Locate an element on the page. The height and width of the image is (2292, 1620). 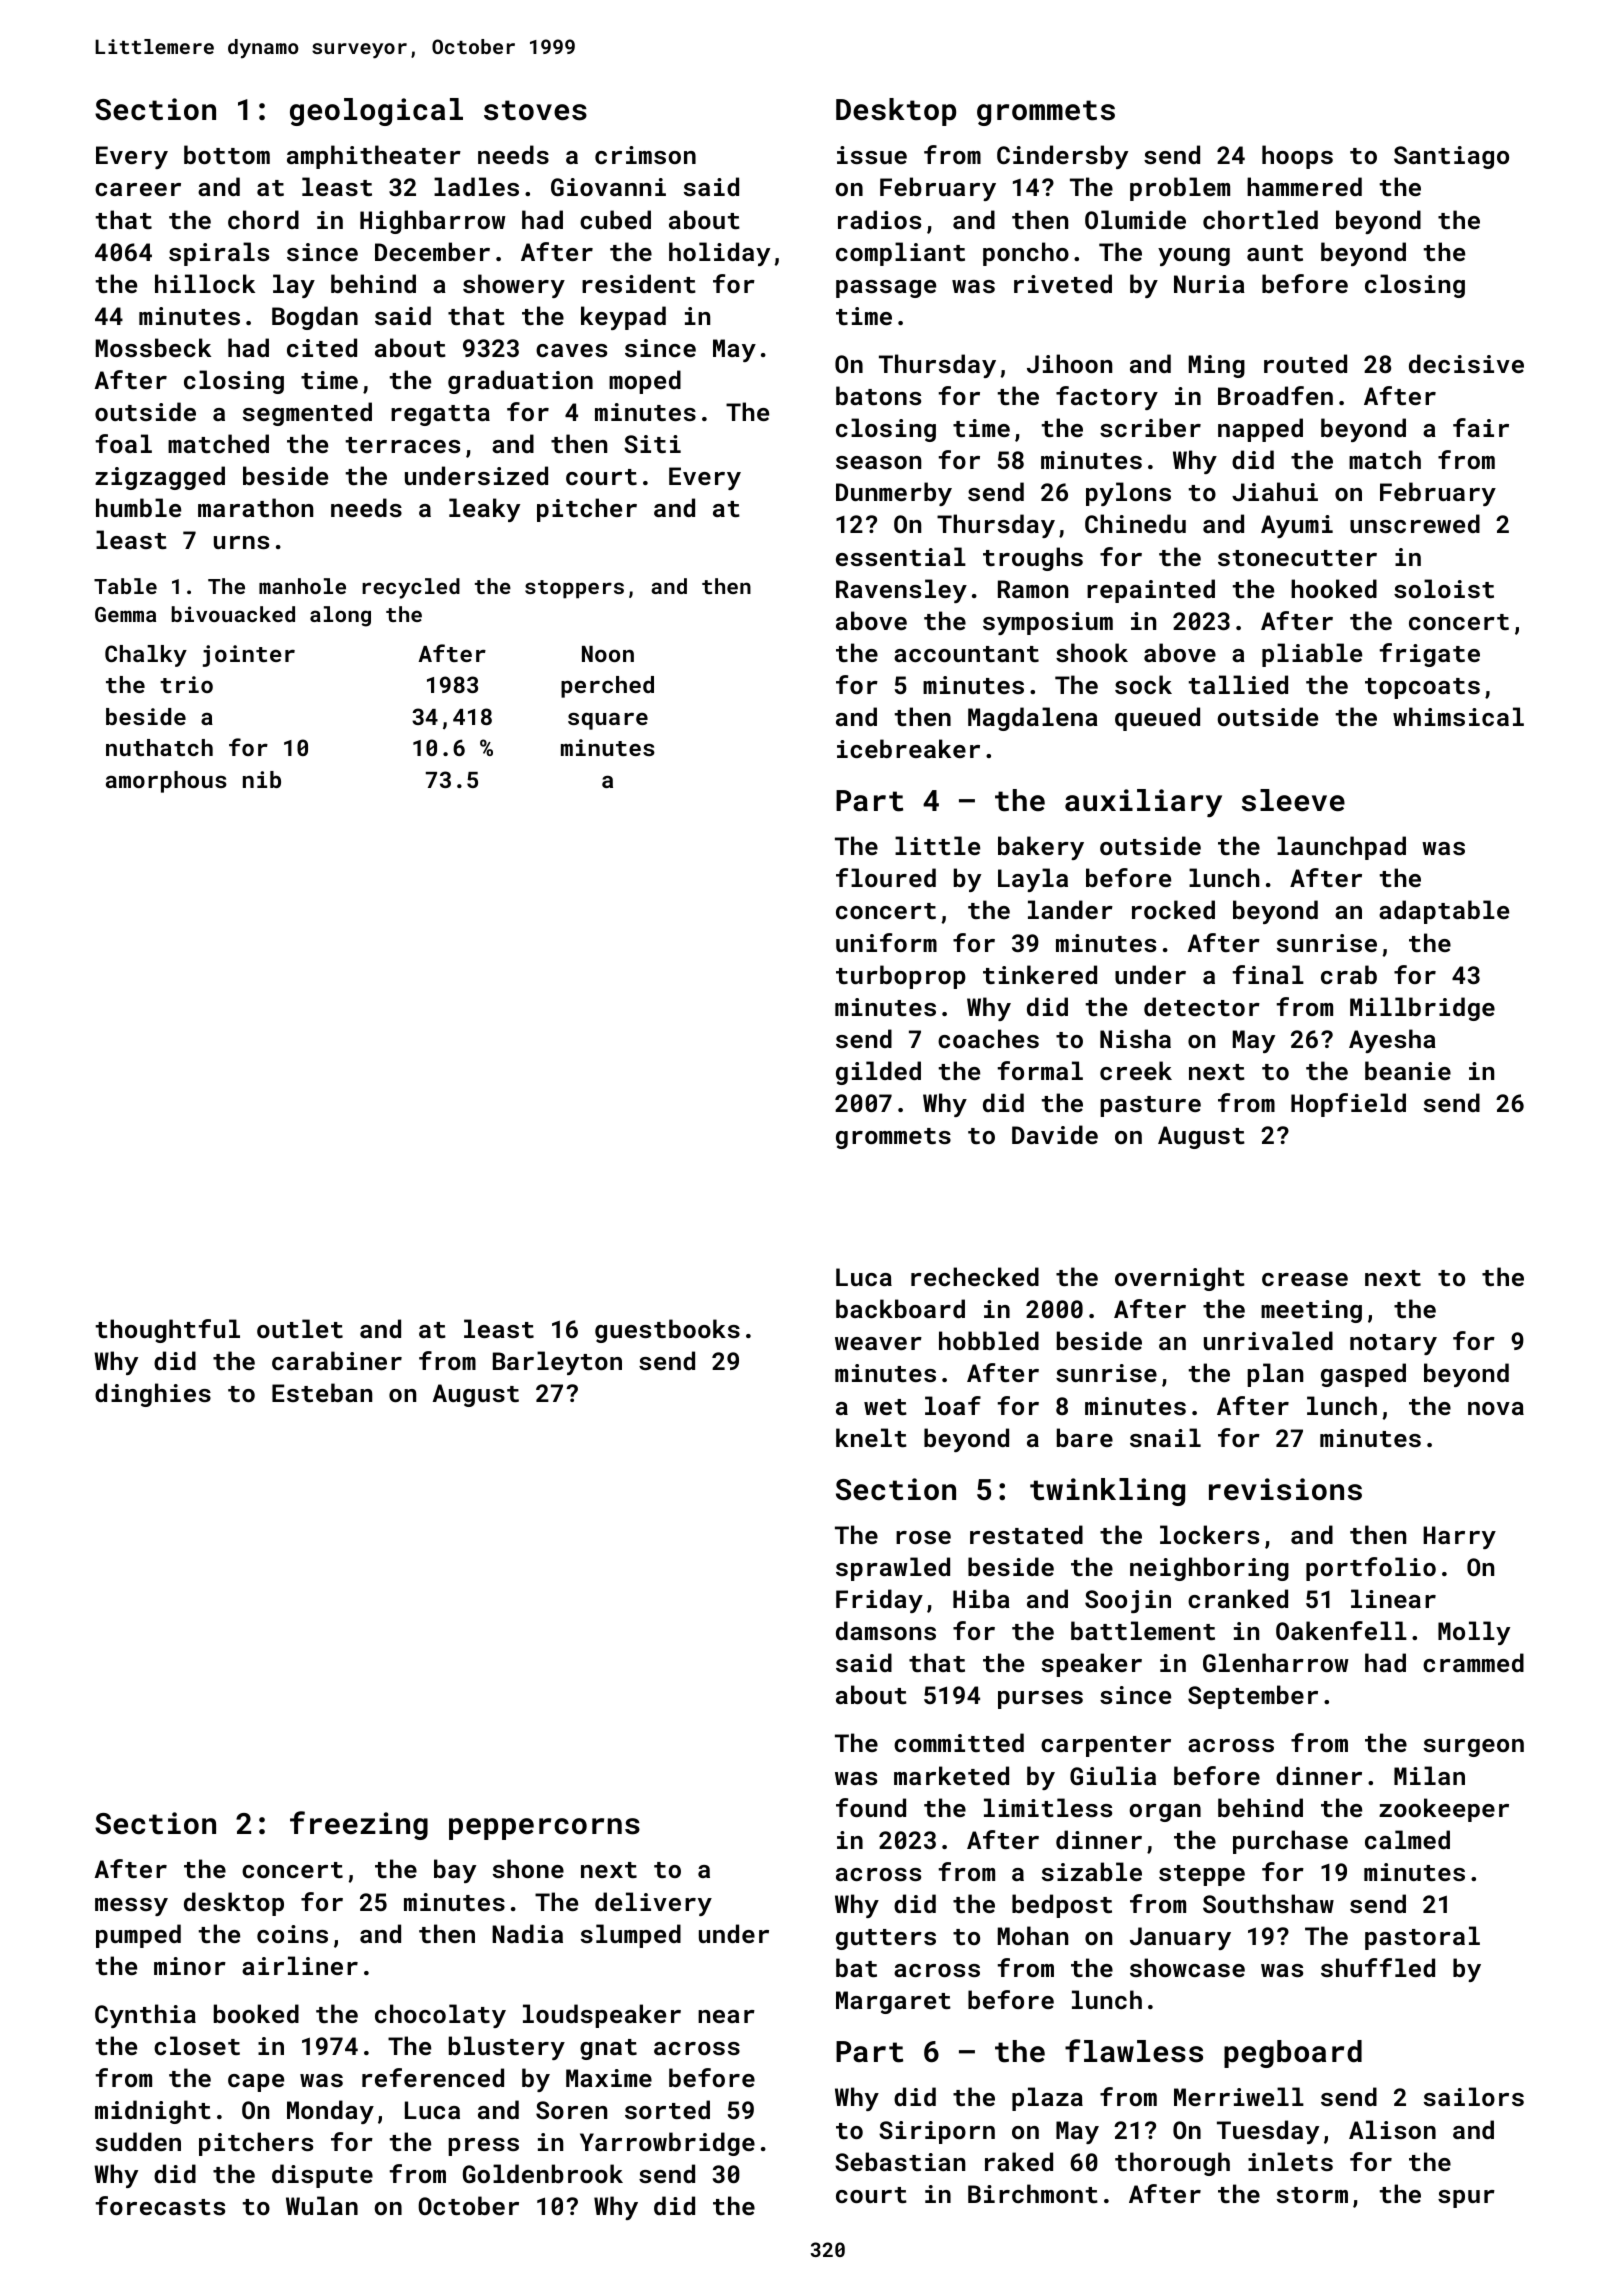
foal is located at coordinates (124, 443).
